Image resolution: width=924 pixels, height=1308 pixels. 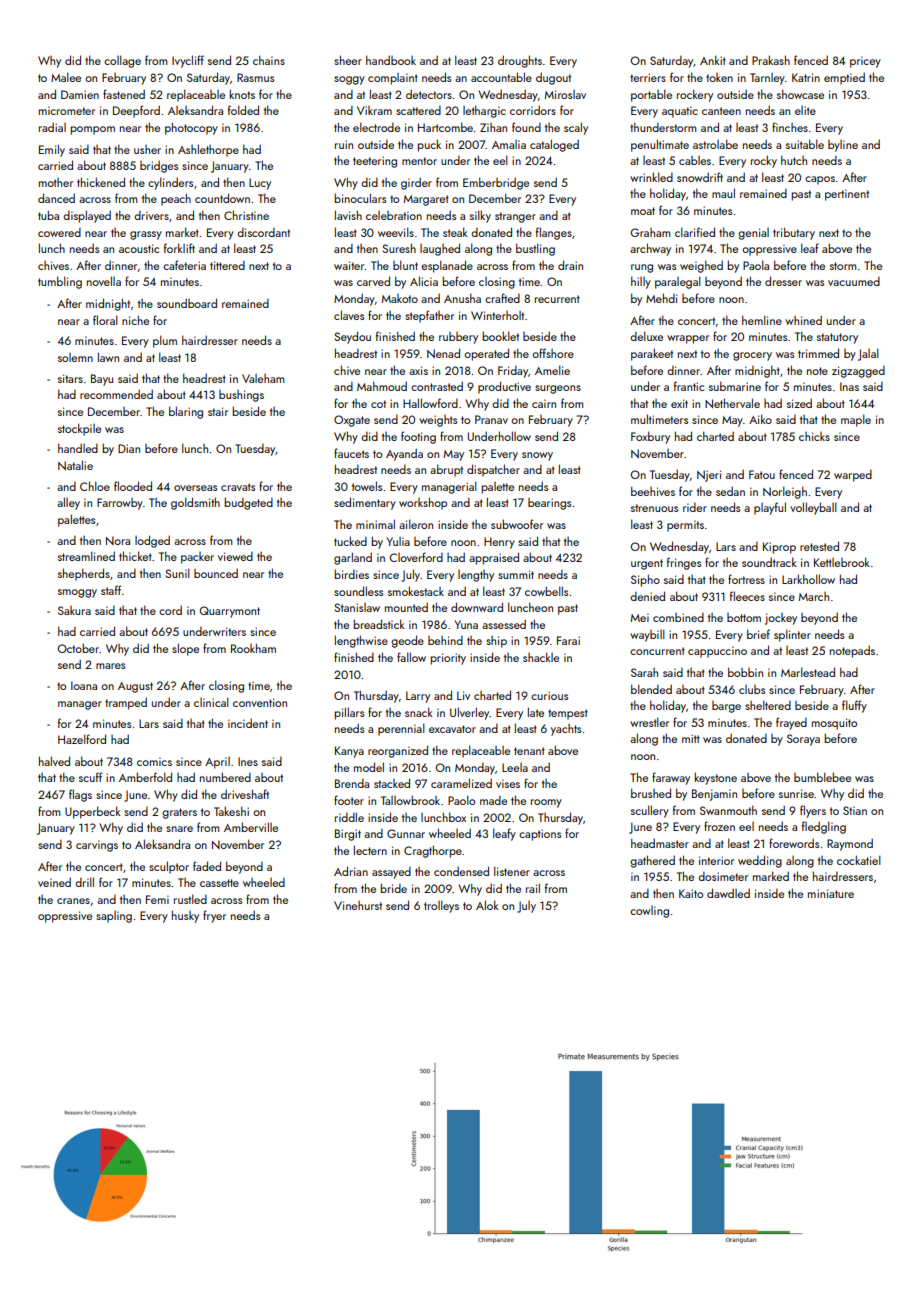 What do you see at coordinates (441, 906) in the image?
I see `trolleys` at bounding box center [441, 906].
